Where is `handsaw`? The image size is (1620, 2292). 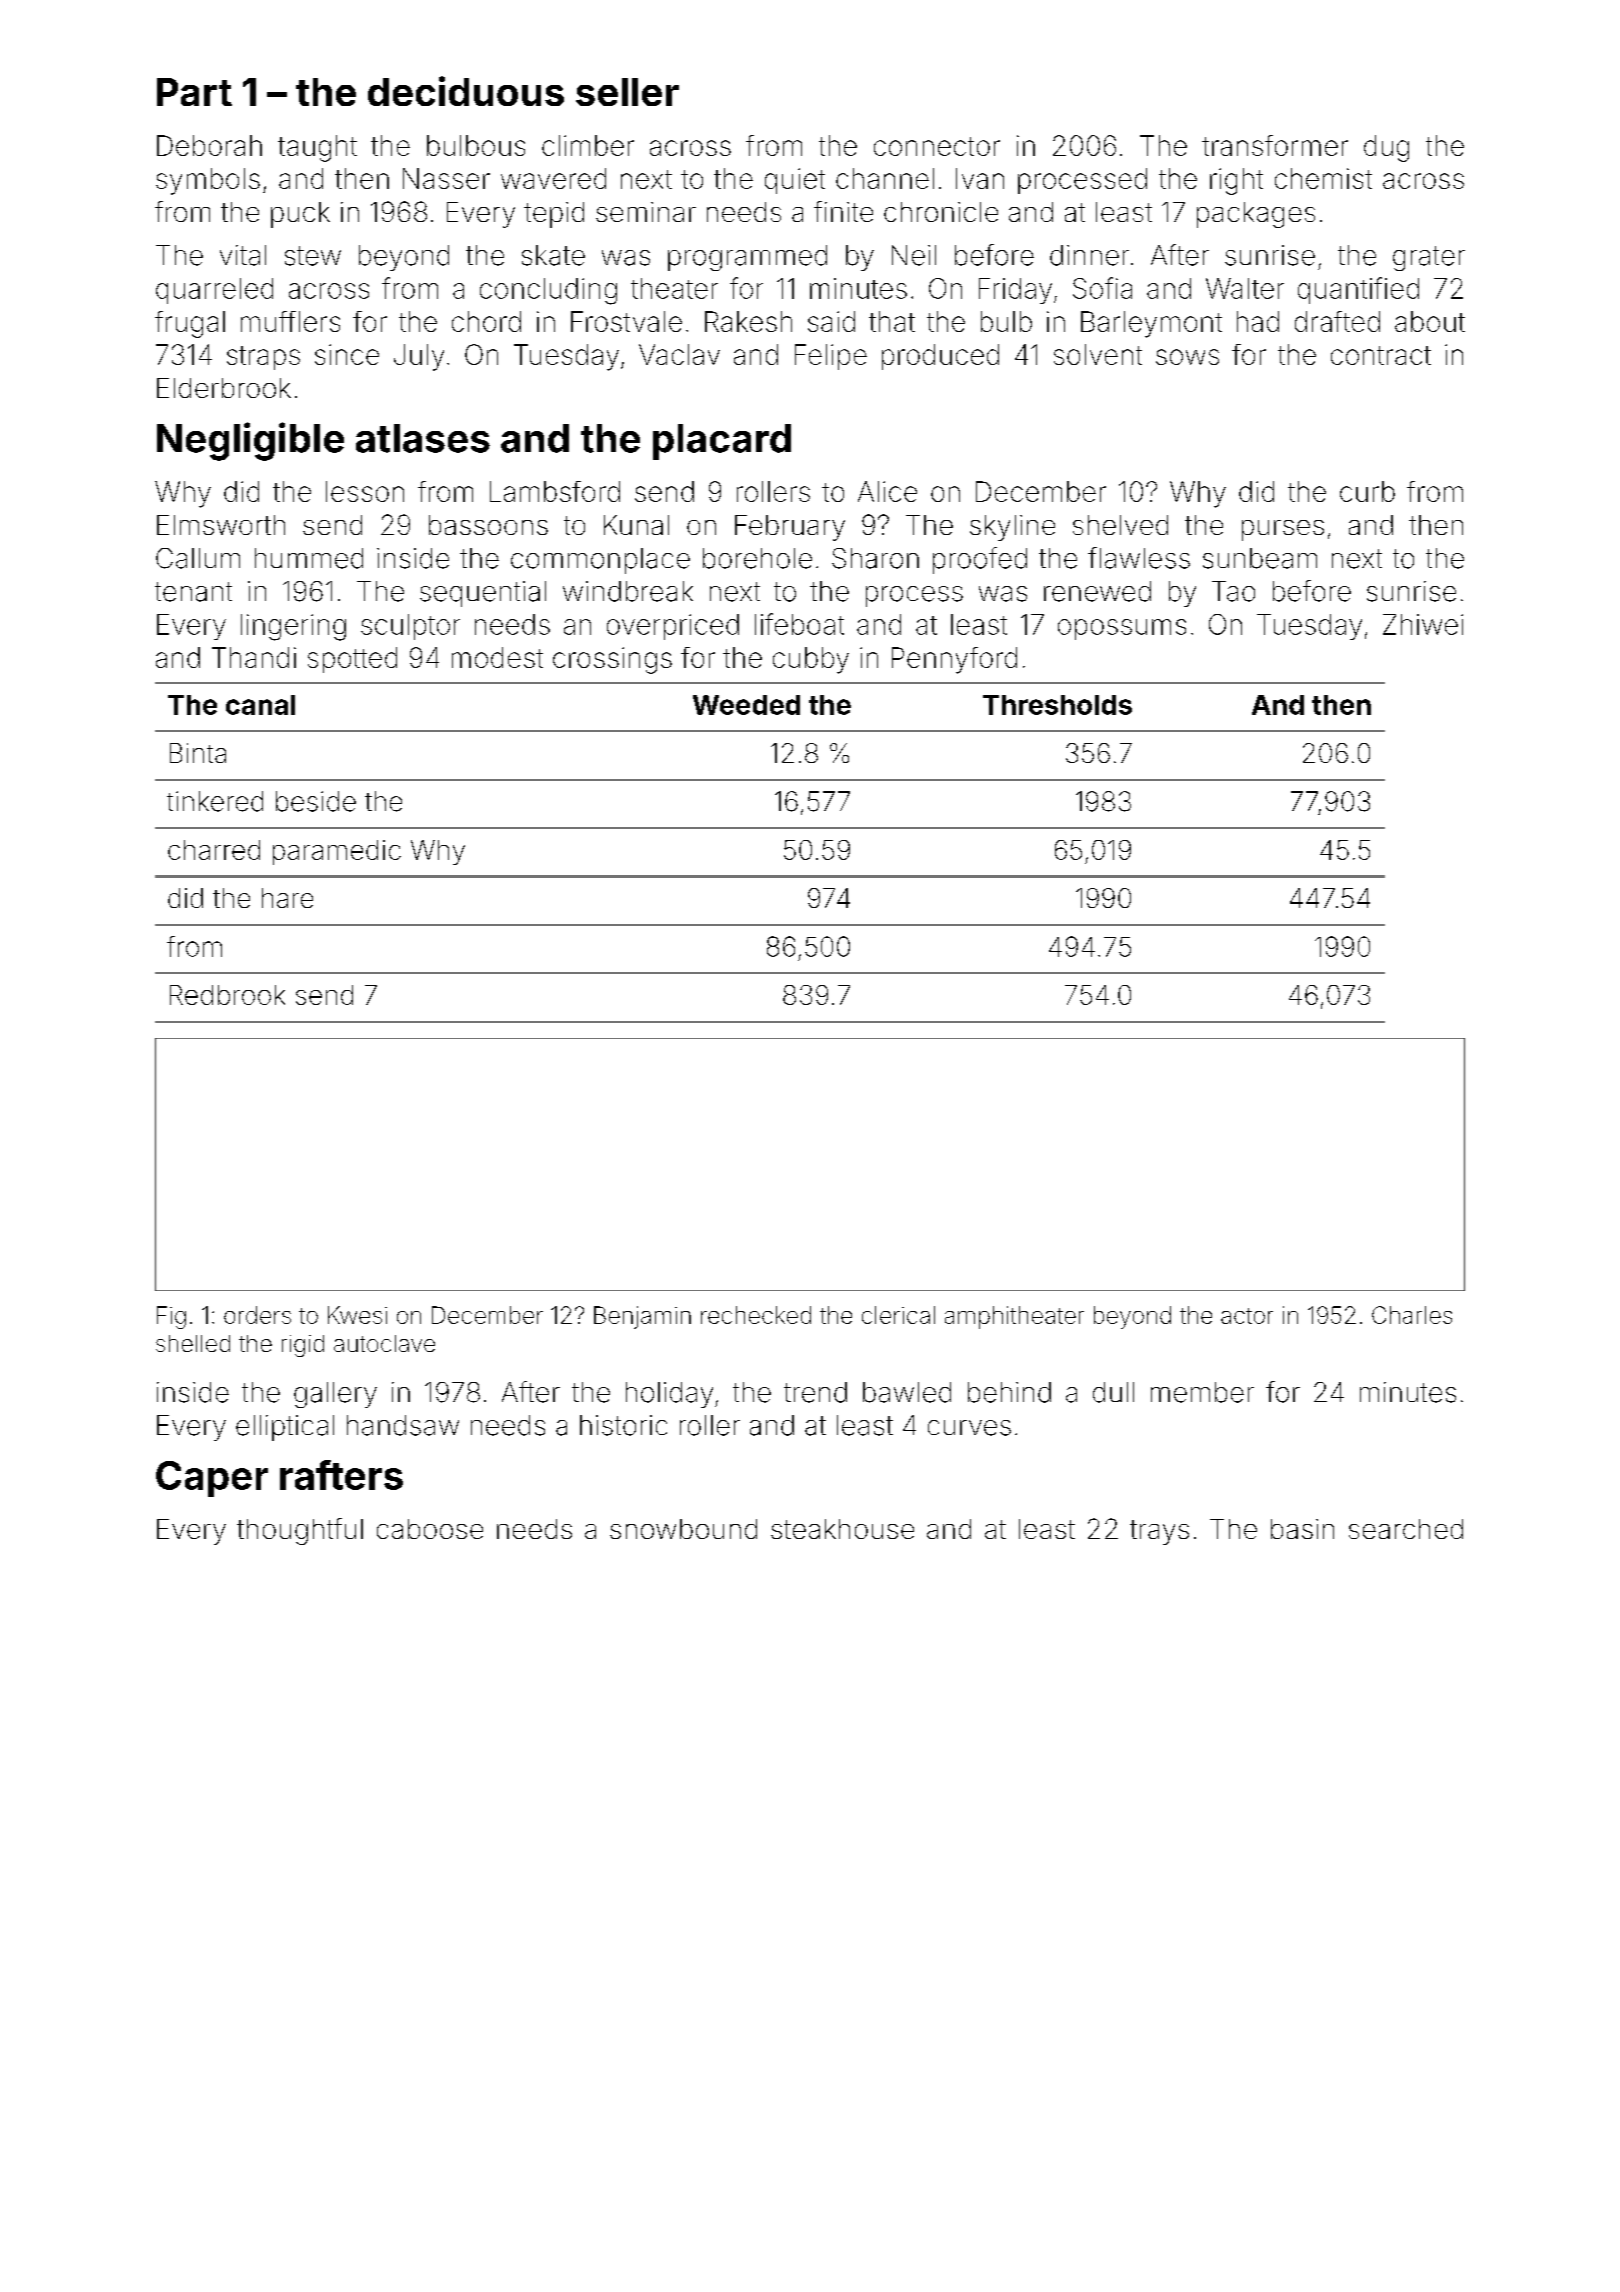 handsaw is located at coordinates (403, 1425).
